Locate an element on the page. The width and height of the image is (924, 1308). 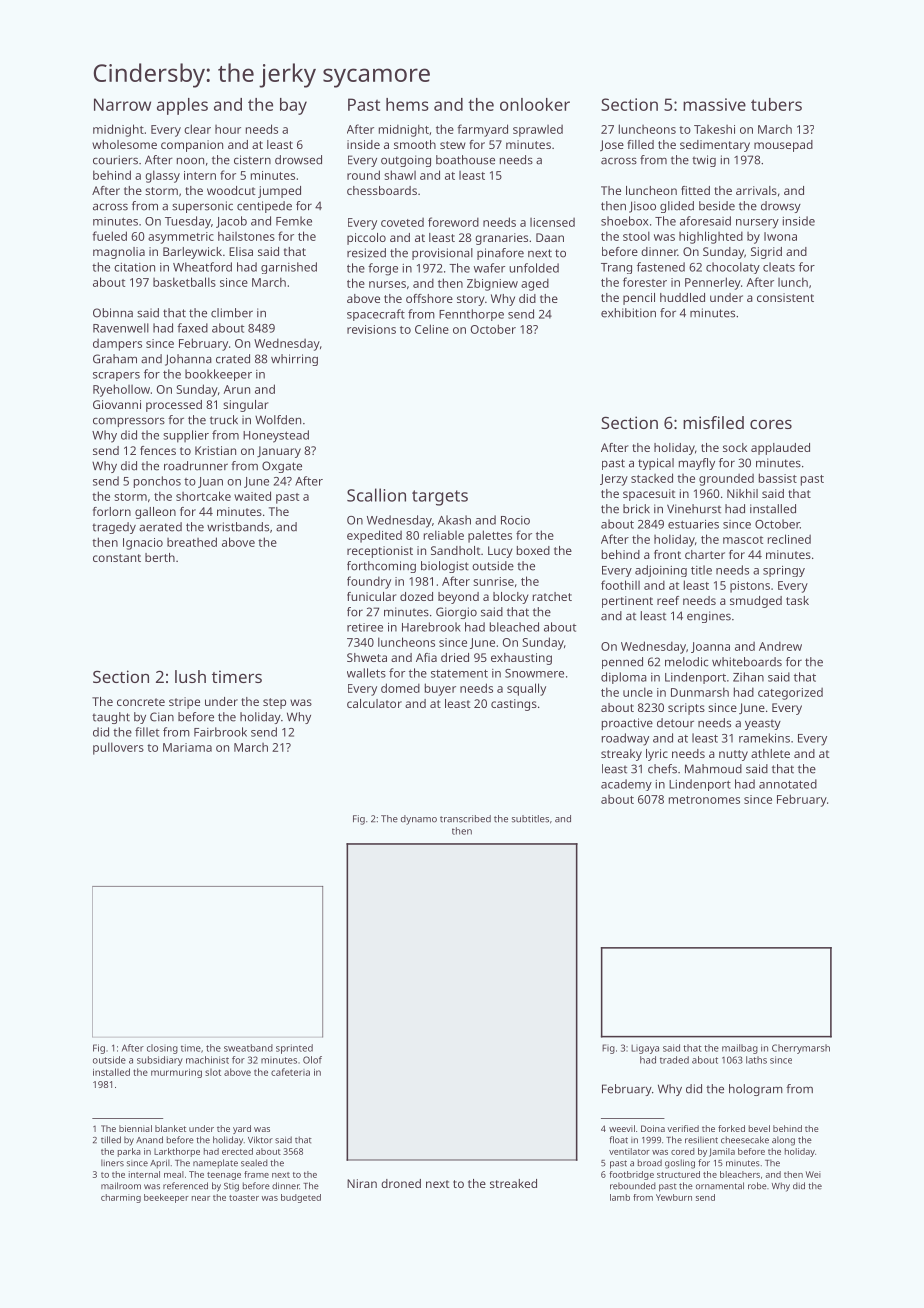
huddled is located at coordinates (682, 297).
